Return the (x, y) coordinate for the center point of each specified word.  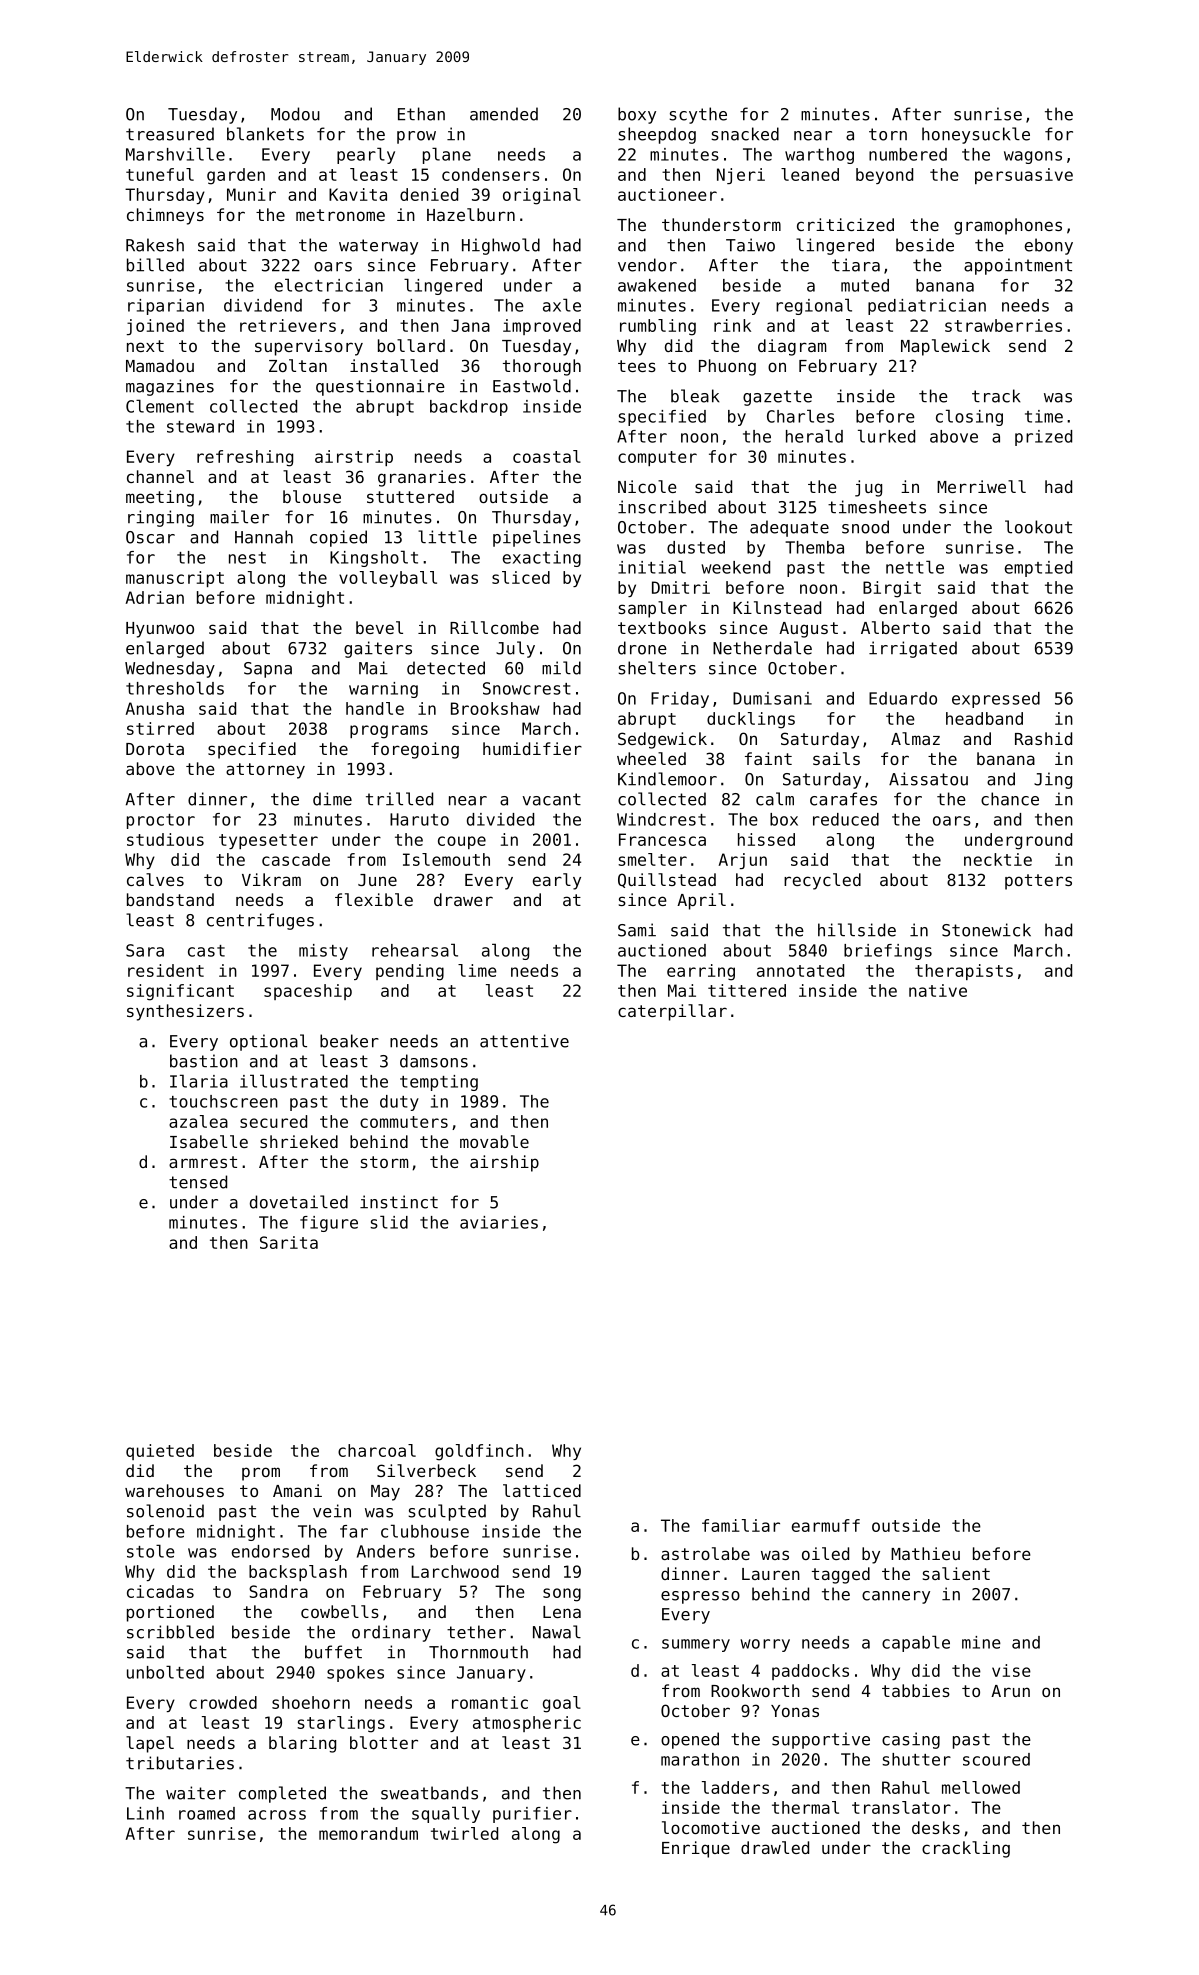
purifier (532, 1815)
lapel (150, 1744)
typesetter (268, 841)
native (938, 990)
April (701, 901)
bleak (695, 396)
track (996, 396)
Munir (251, 194)
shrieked (299, 1141)
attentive (524, 1041)
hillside (857, 930)
